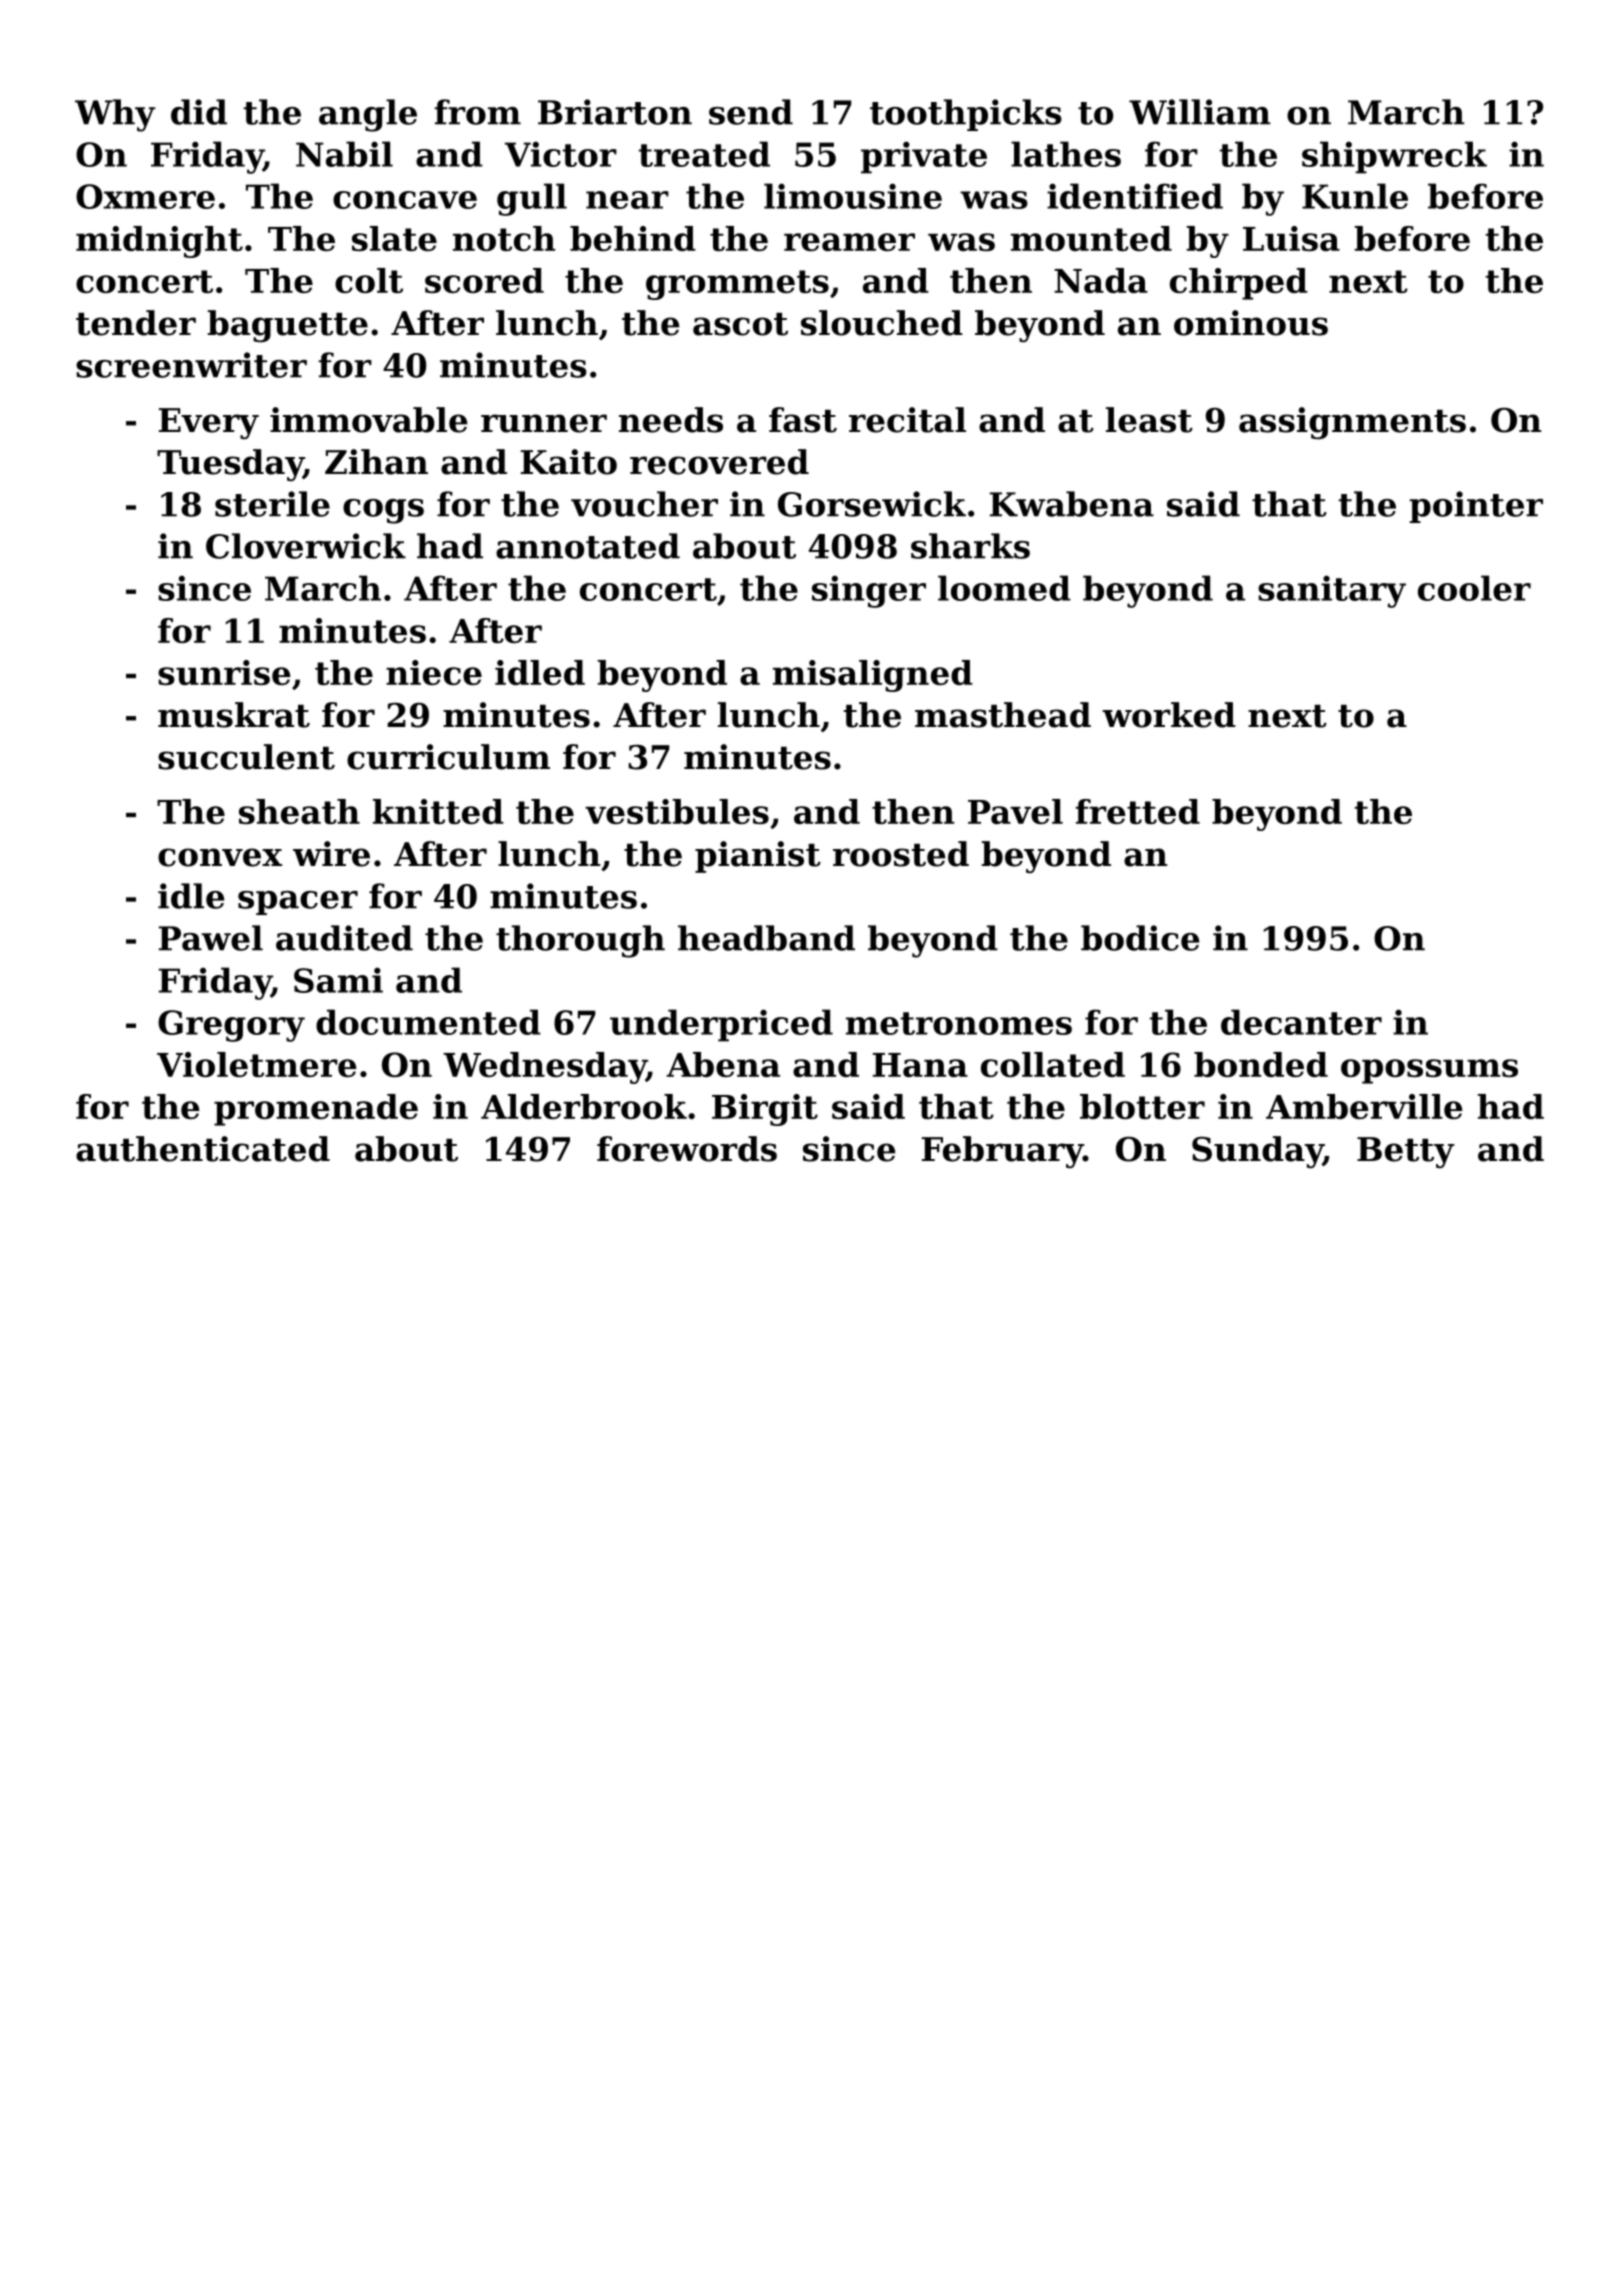 This image has width=1620, height=2292. What do you see at coordinates (737, 285) in the image?
I see `grommets` at bounding box center [737, 285].
